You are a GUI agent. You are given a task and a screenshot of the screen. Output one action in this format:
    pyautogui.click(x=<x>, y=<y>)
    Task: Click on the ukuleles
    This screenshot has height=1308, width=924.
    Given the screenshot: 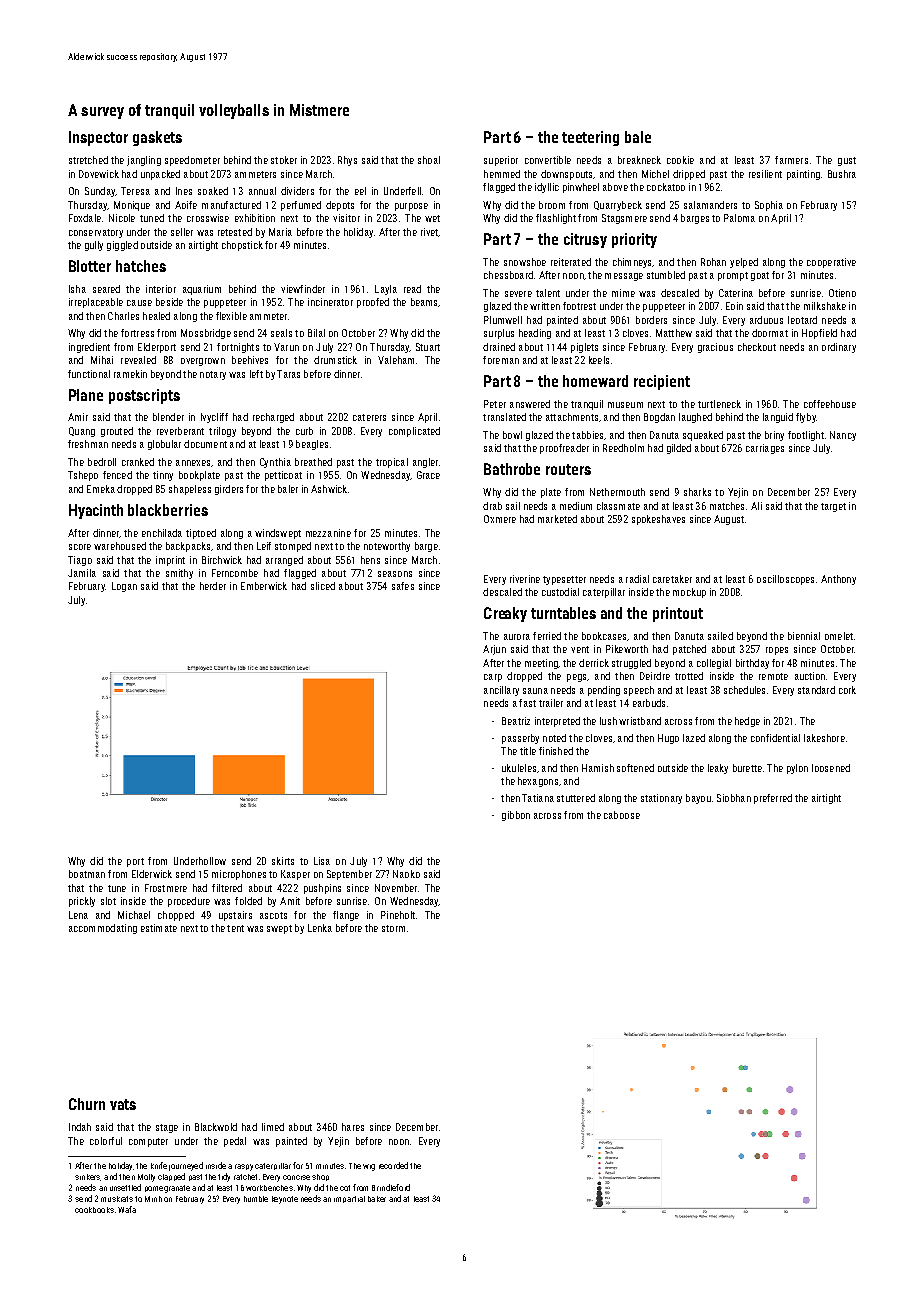 What is the action you would take?
    pyautogui.click(x=519, y=768)
